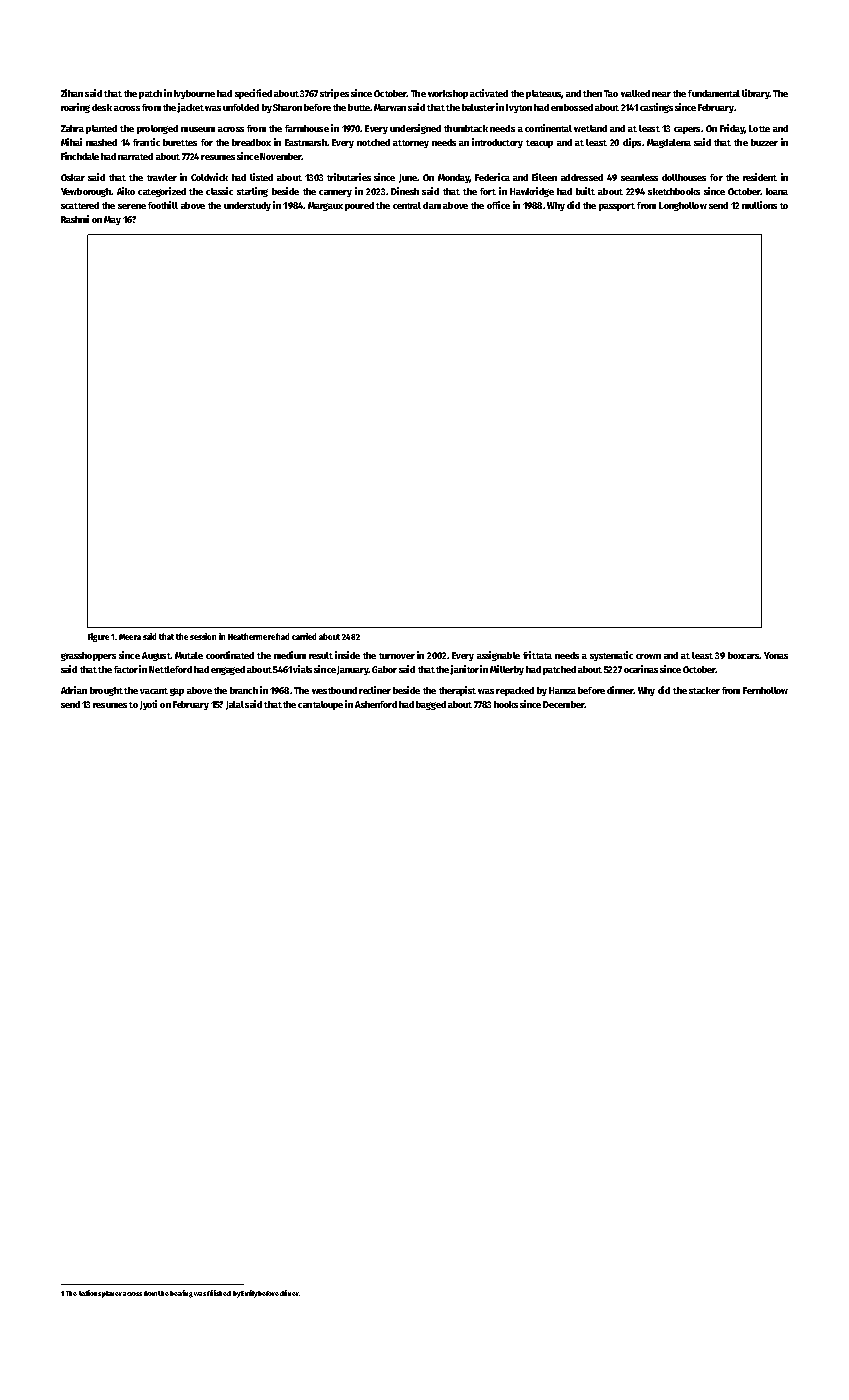  What do you see at coordinates (219, 1293) in the document?
I see `finished` at bounding box center [219, 1293].
